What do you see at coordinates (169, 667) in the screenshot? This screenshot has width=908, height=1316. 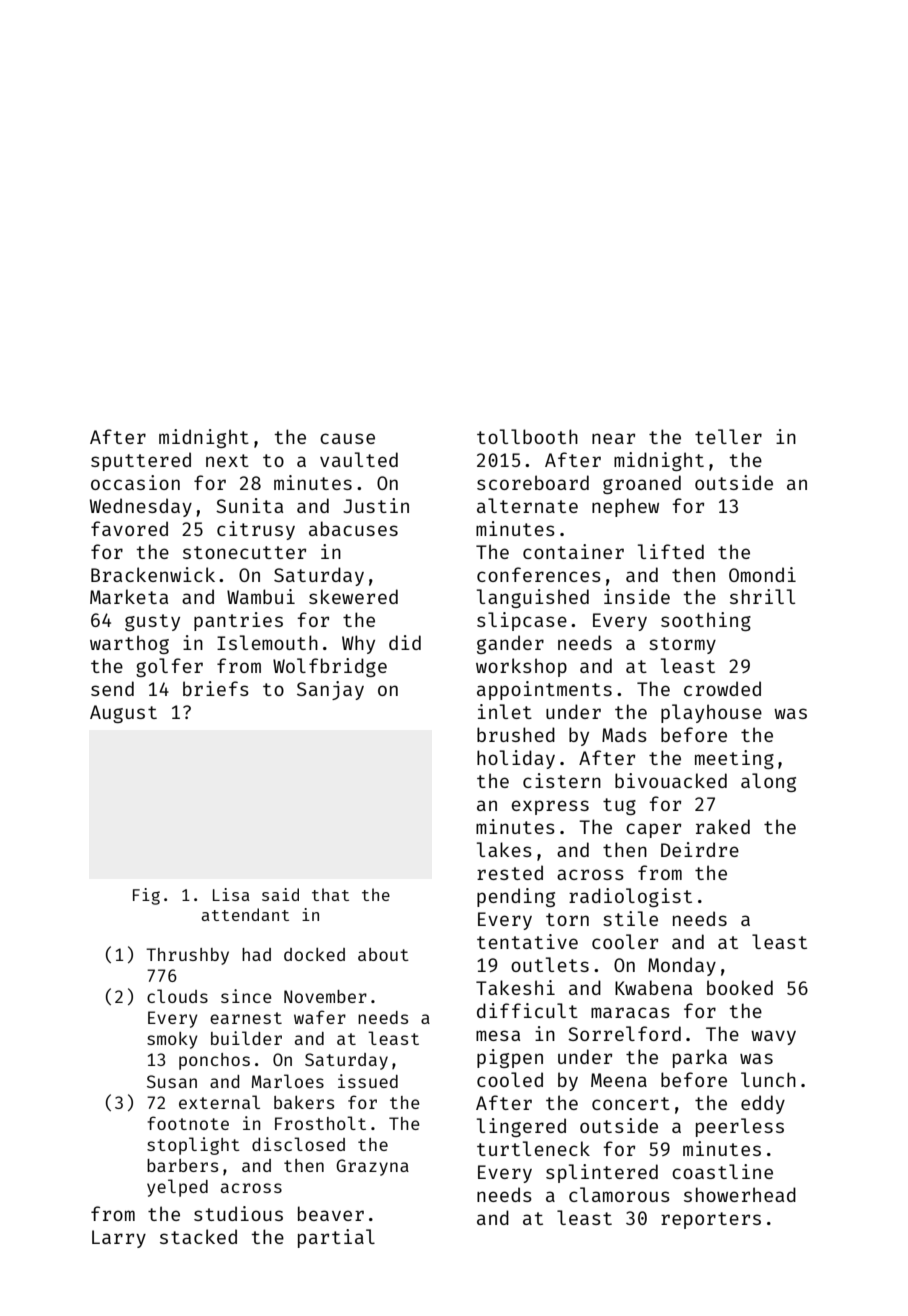 I see `golfer` at bounding box center [169, 667].
